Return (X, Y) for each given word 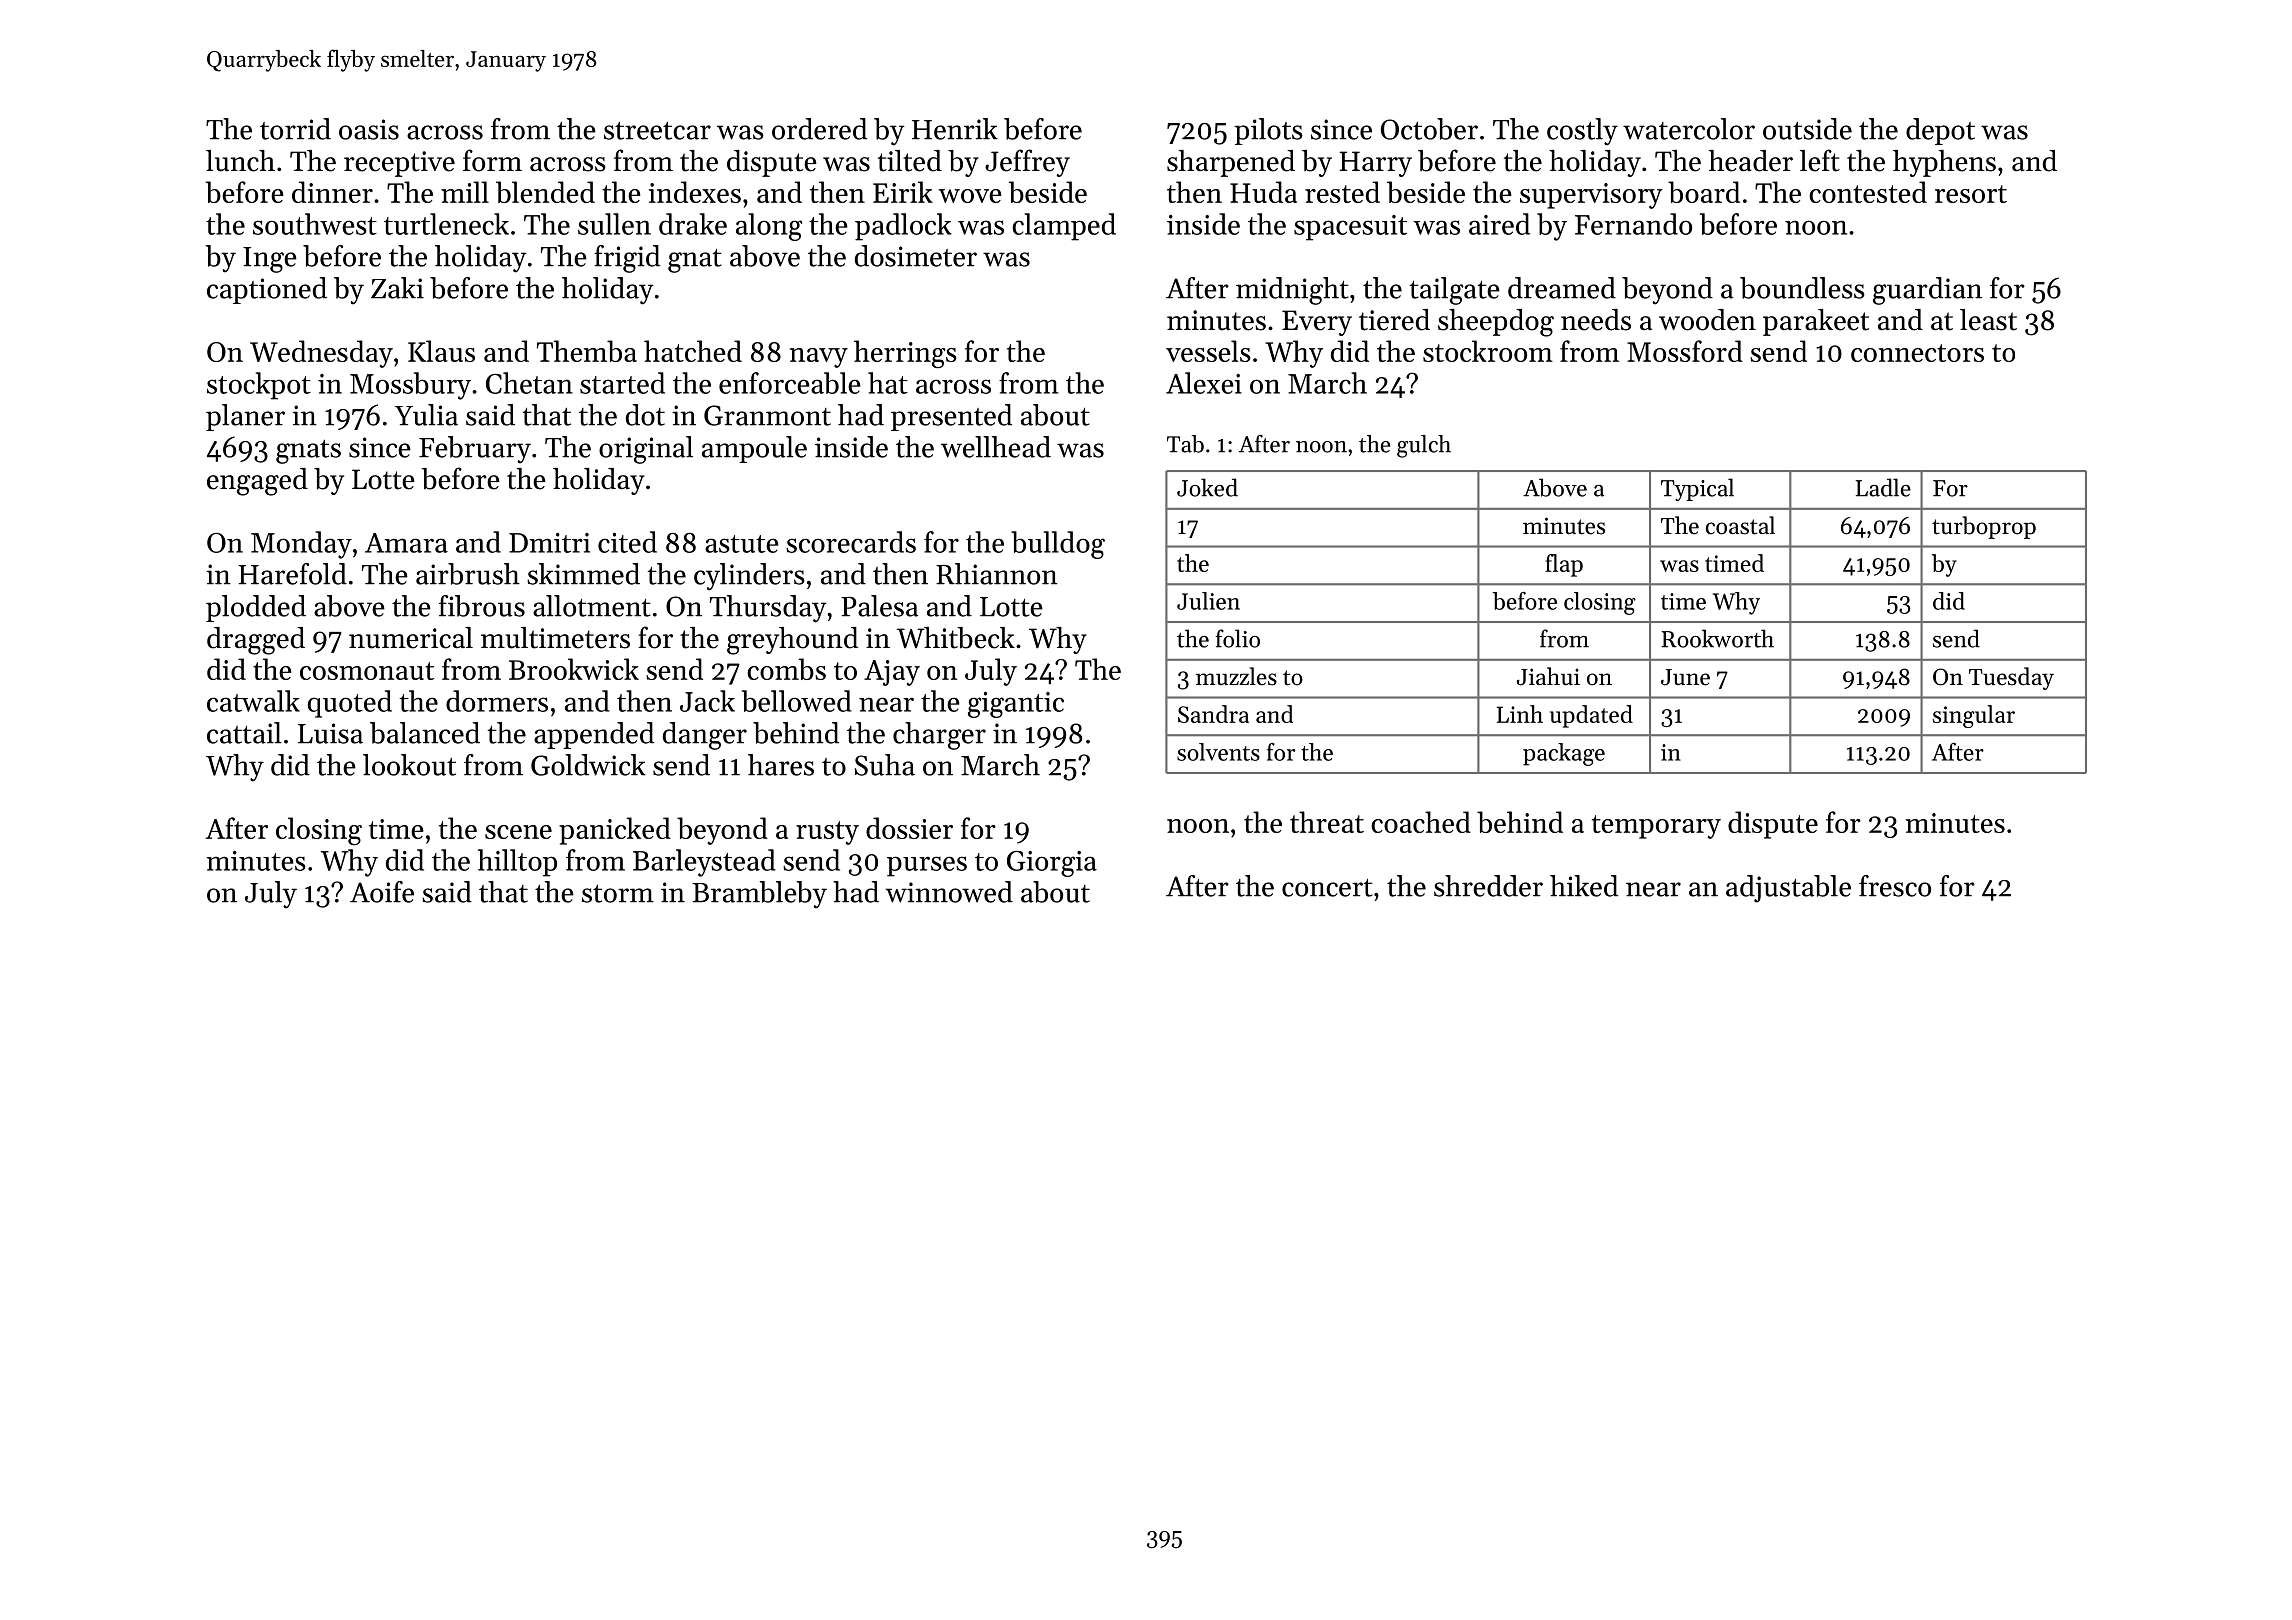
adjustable (1788, 889)
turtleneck (446, 224)
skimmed (583, 574)
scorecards (851, 542)
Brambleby (759, 895)
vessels (1208, 351)
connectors (1917, 353)
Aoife (382, 892)
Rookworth (1717, 638)
